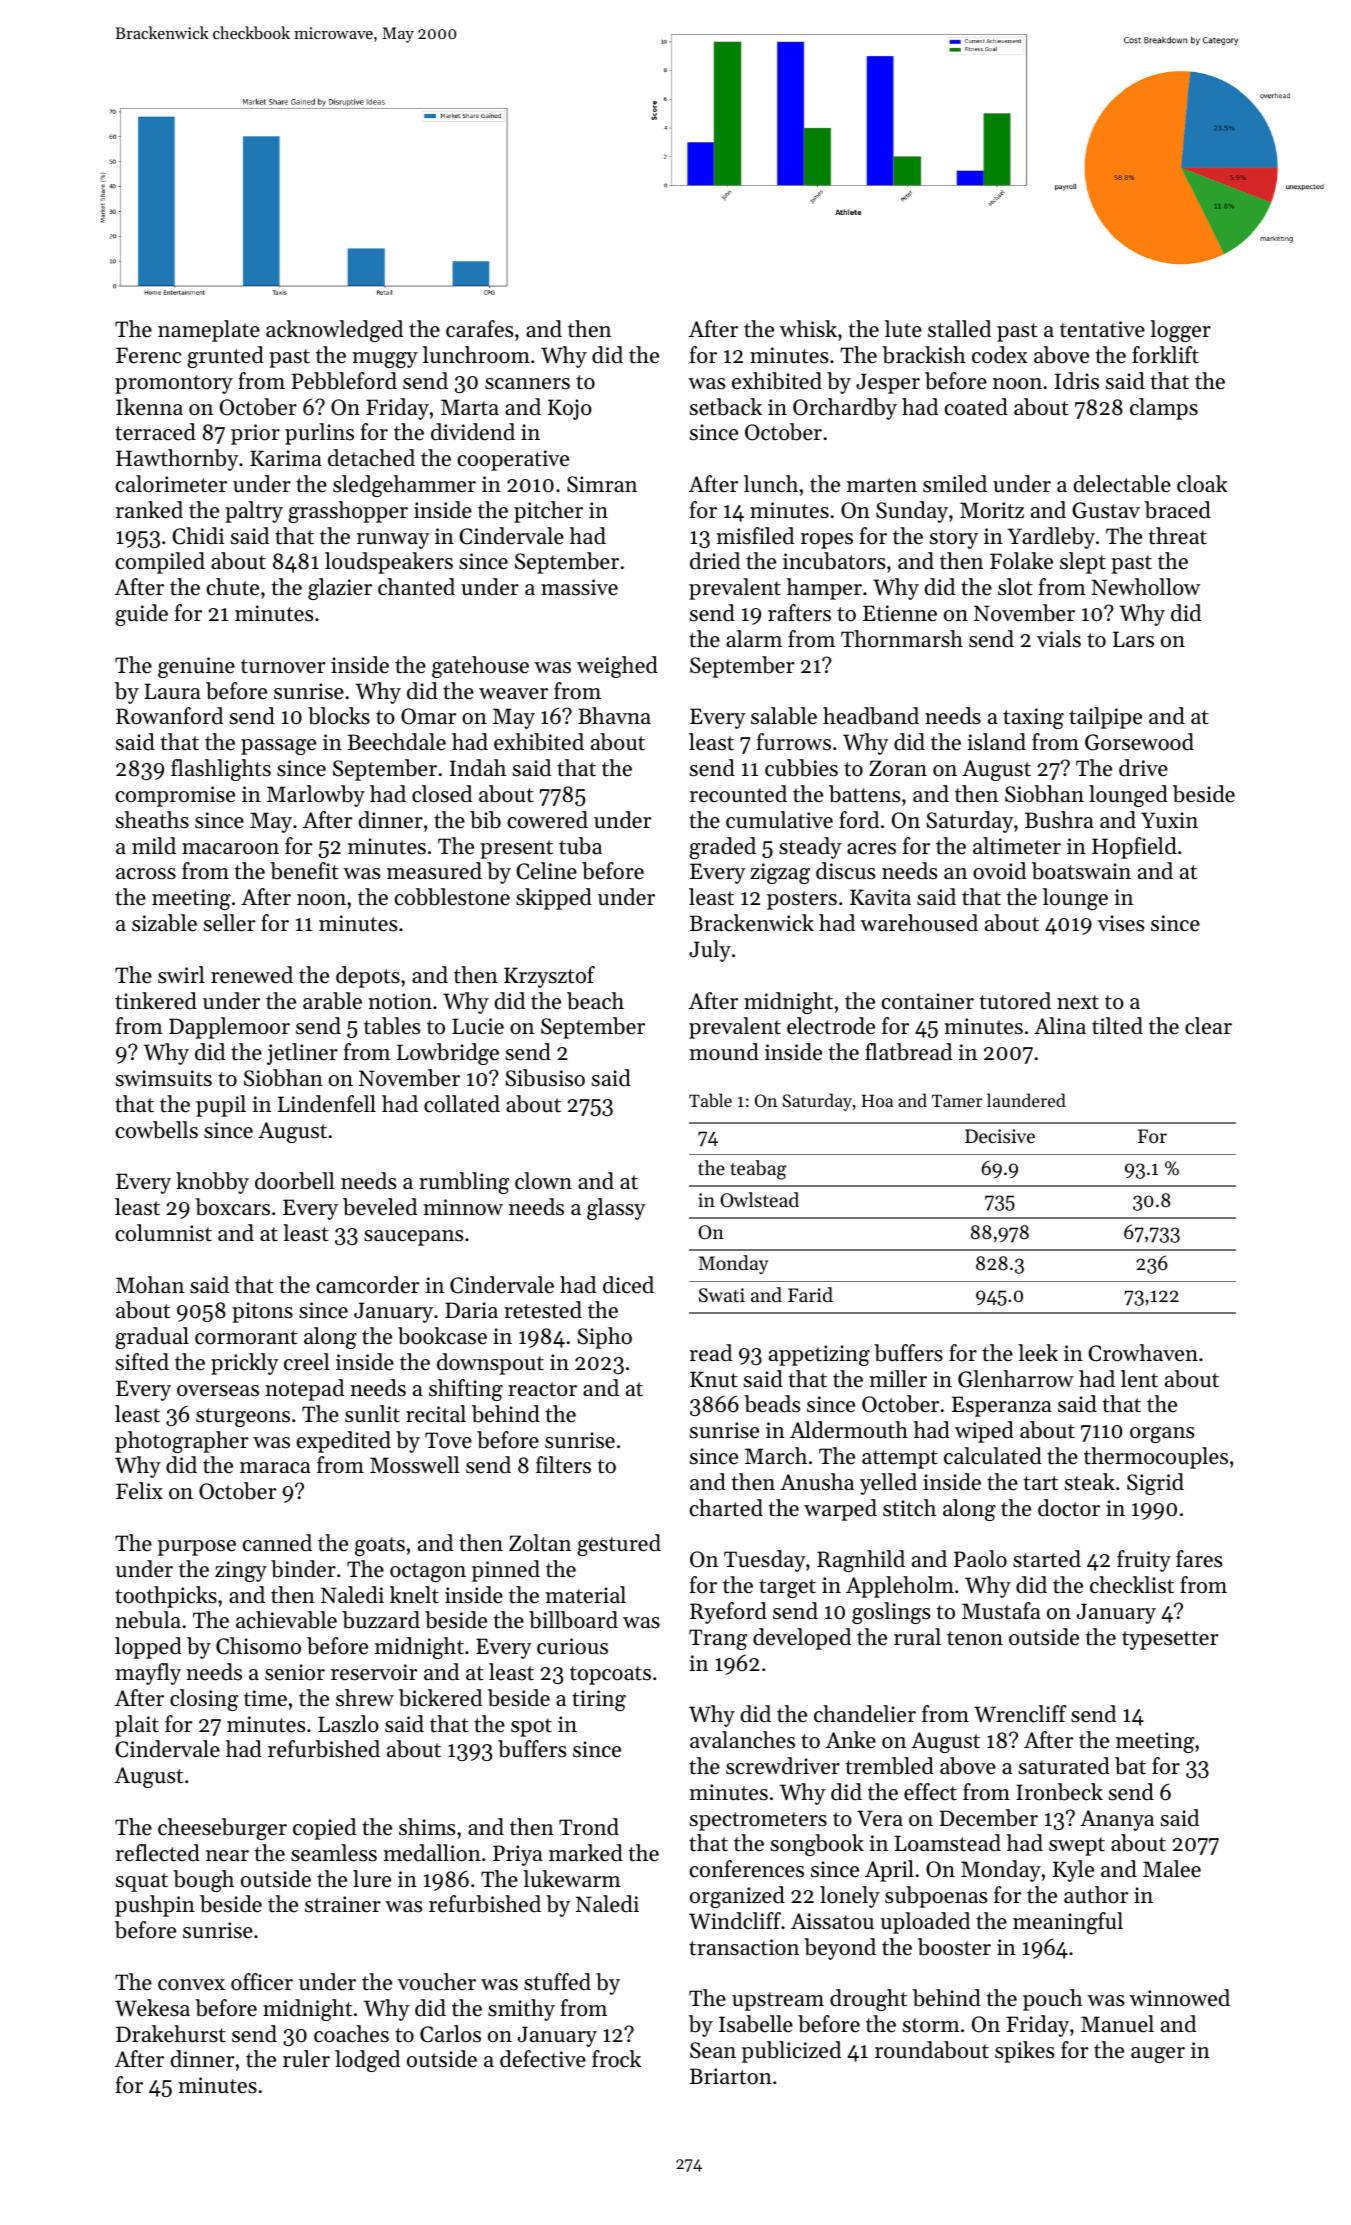  I want to click on scanners, so click(527, 384).
